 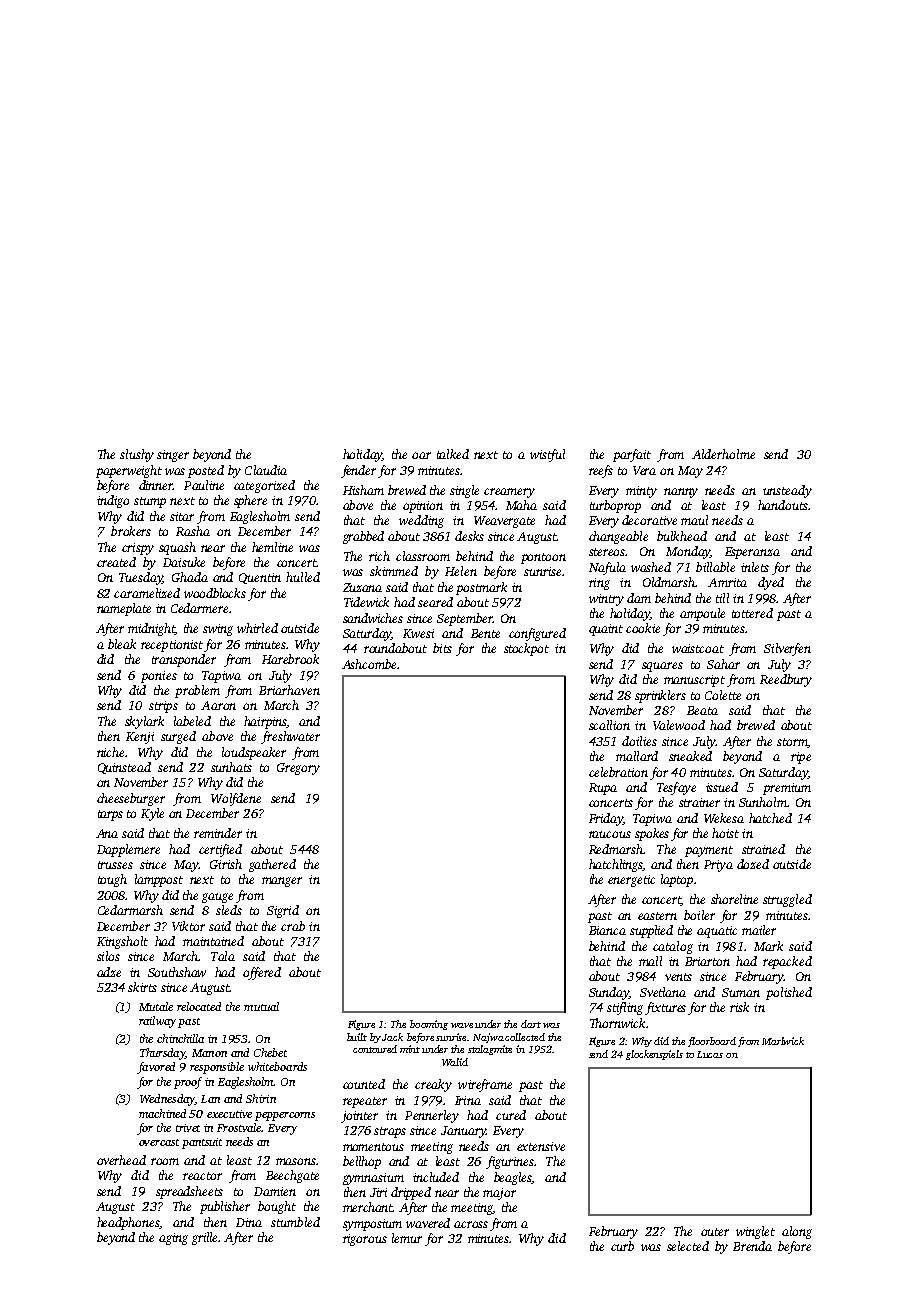 What do you see at coordinates (453, 454) in the page?
I see `talked` at bounding box center [453, 454].
